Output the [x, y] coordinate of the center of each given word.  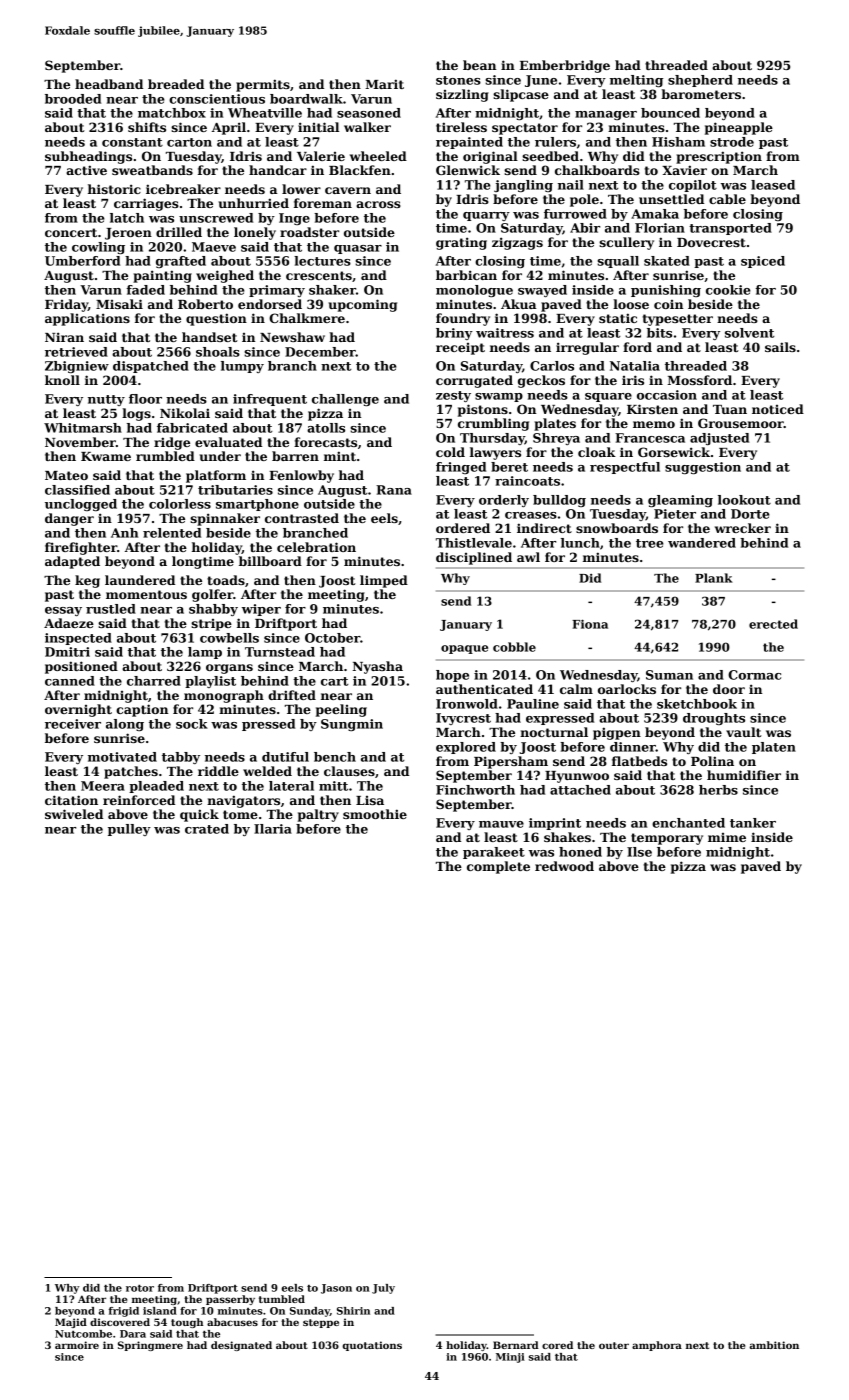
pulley [129, 830]
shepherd [700, 81]
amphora [657, 1346]
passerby [230, 1300]
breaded [176, 84]
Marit [384, 84]
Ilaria [273, 829]
